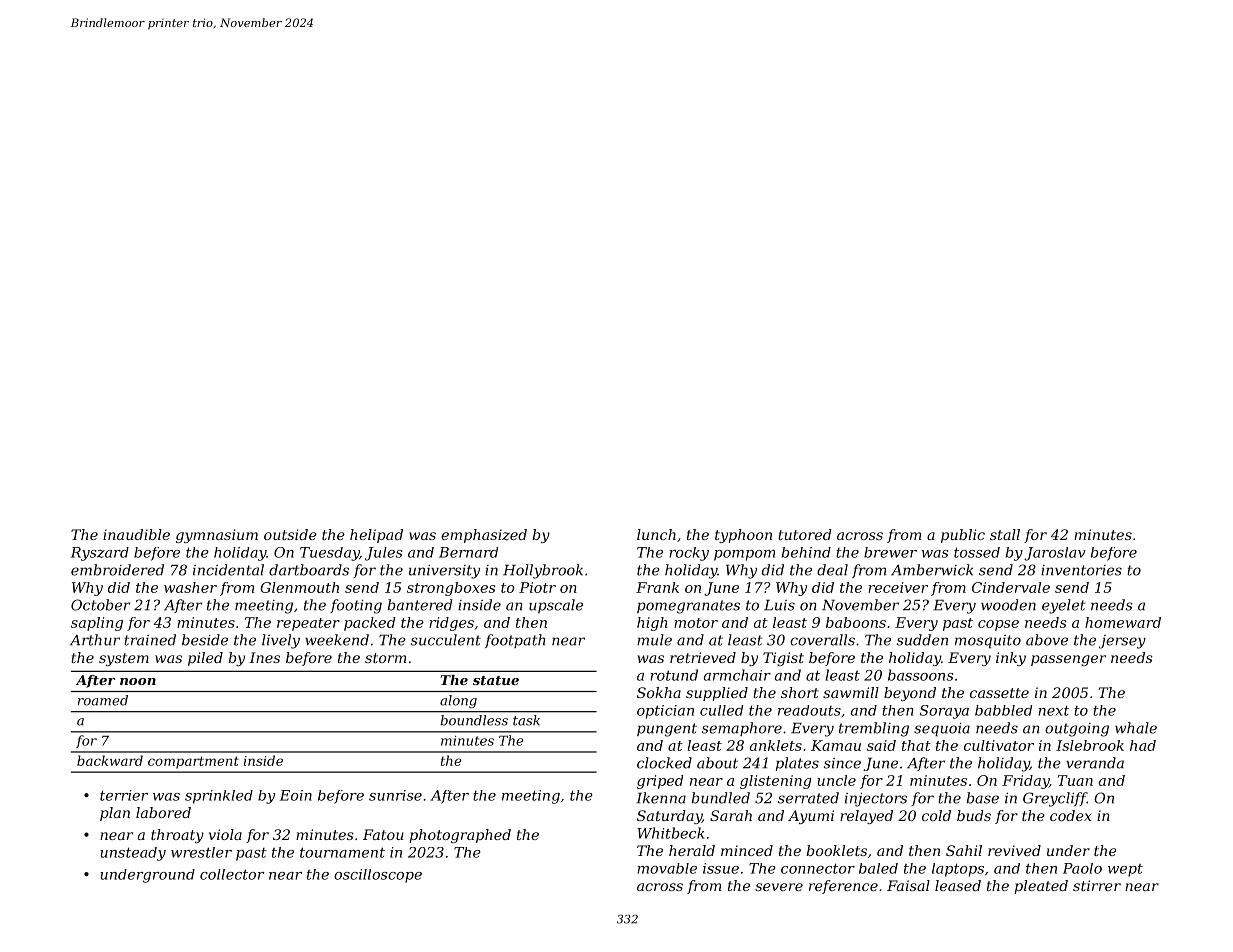 The image size is (1233, 952). Describe the element at coordinates (1075, 780) in the screenshot. I see `Tuan` at that location.
